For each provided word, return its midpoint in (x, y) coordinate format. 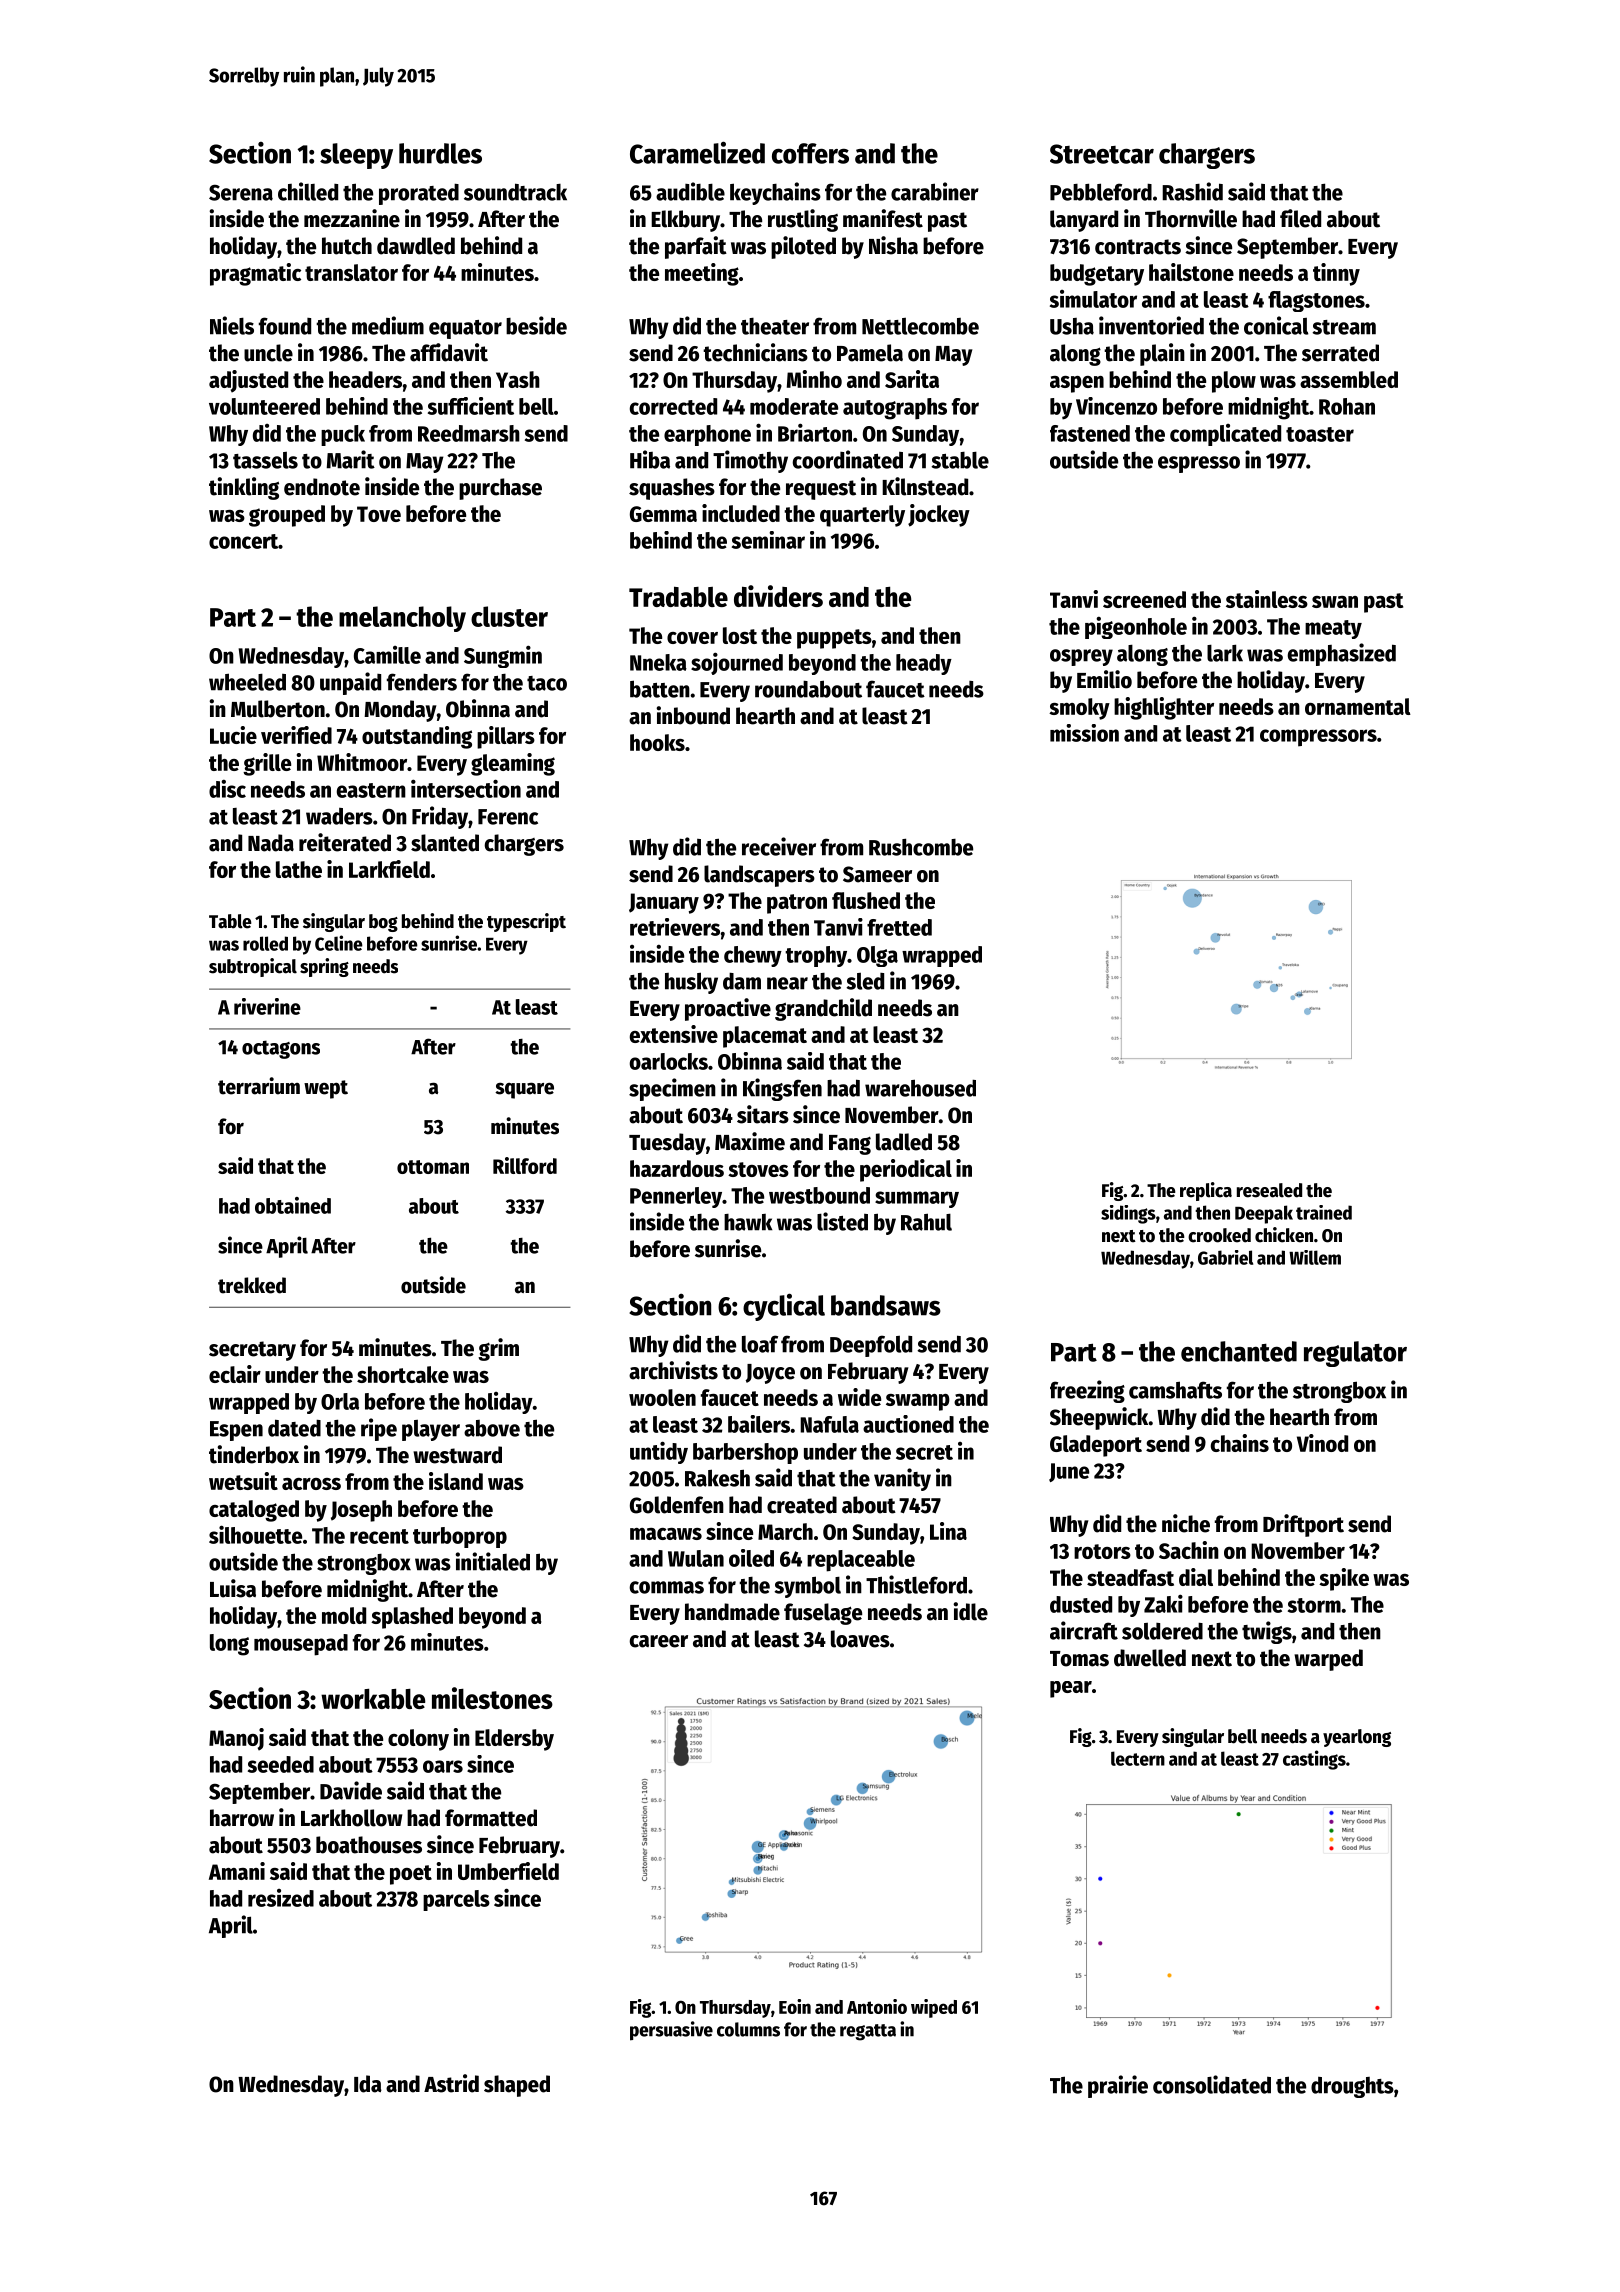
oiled (751, 1558)
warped (1328, 1660)
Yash (518, 379)
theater (775, 326)
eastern (371, 790)
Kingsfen (782, 1089)
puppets (834, 639)
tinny (1336, 274)
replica (1206, 1191)
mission (1084, 733)
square (524, 1090)
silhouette (255, 1534)
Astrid (451, 2083)
